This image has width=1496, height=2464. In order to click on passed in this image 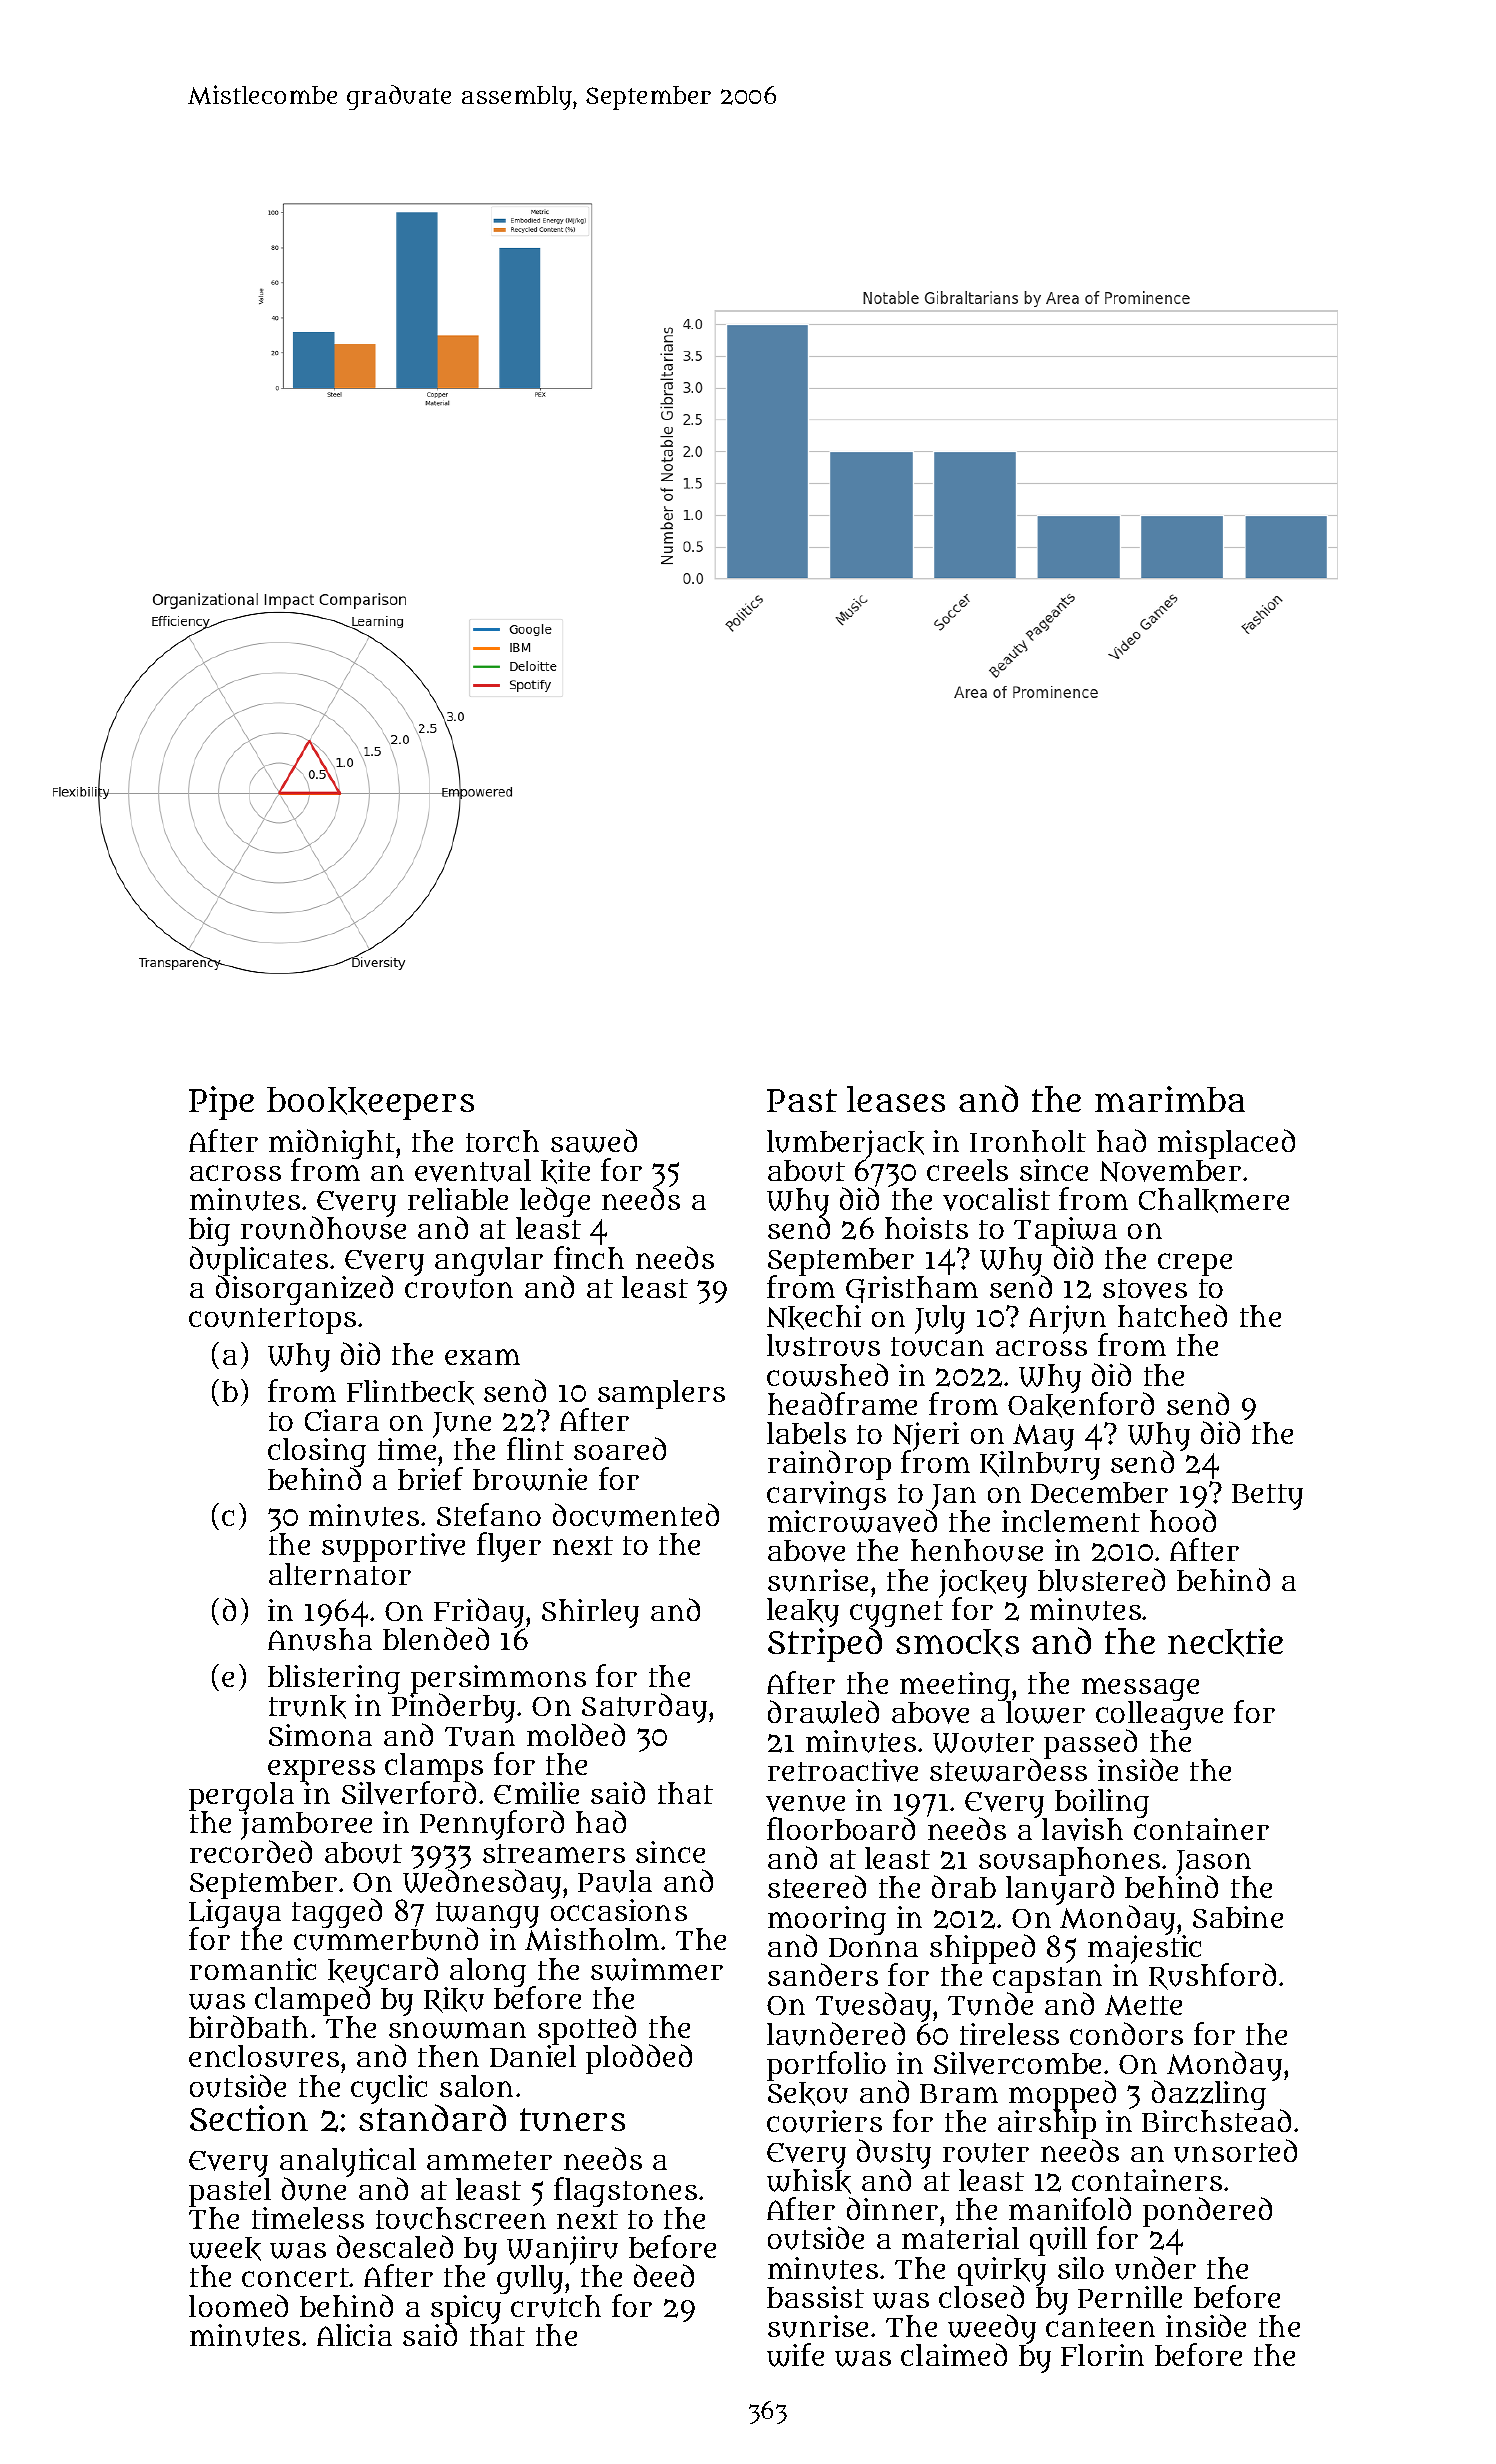, I will do `click(1090, 1744)`.
